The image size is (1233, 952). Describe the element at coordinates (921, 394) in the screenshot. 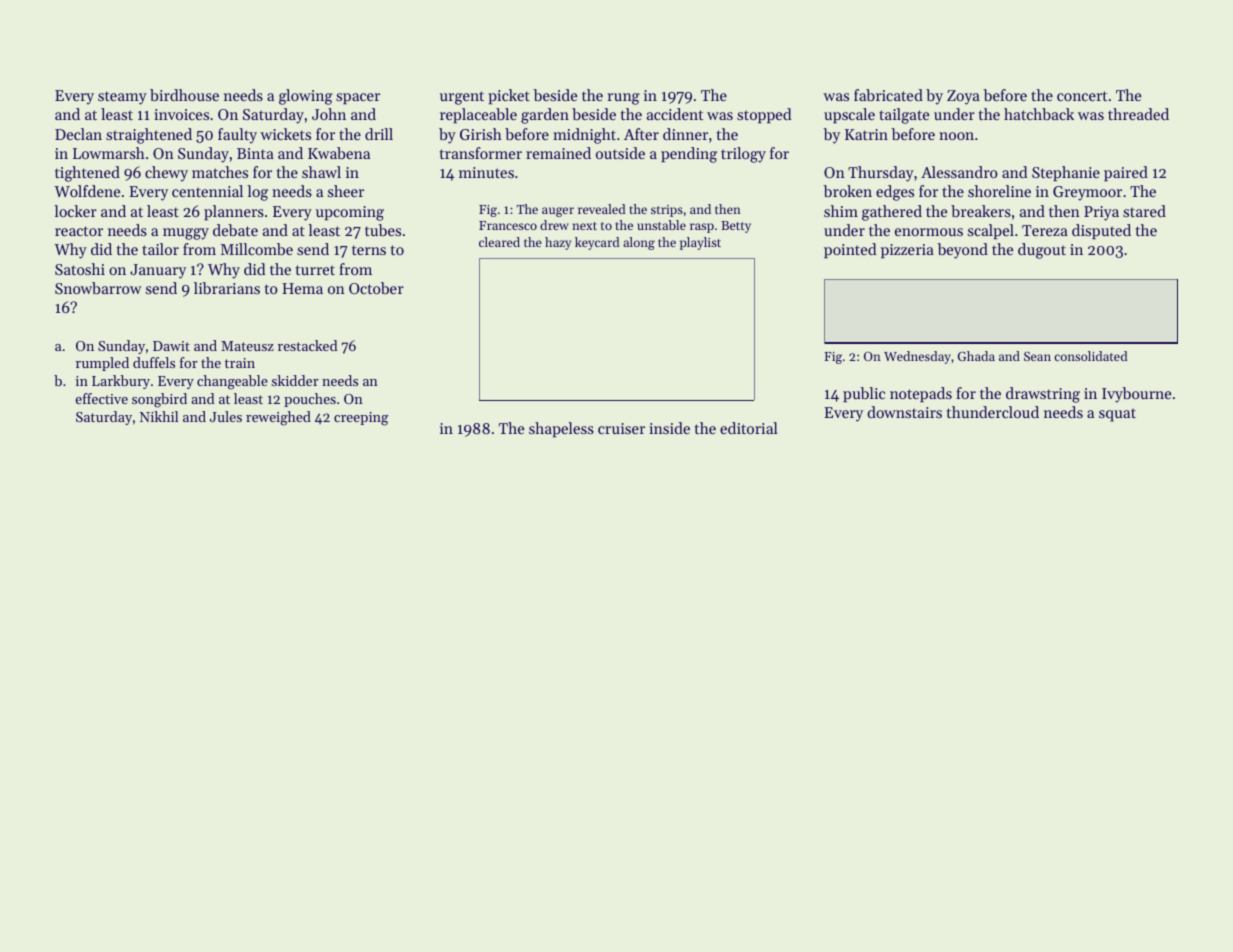

I see `notepads` at that location.
